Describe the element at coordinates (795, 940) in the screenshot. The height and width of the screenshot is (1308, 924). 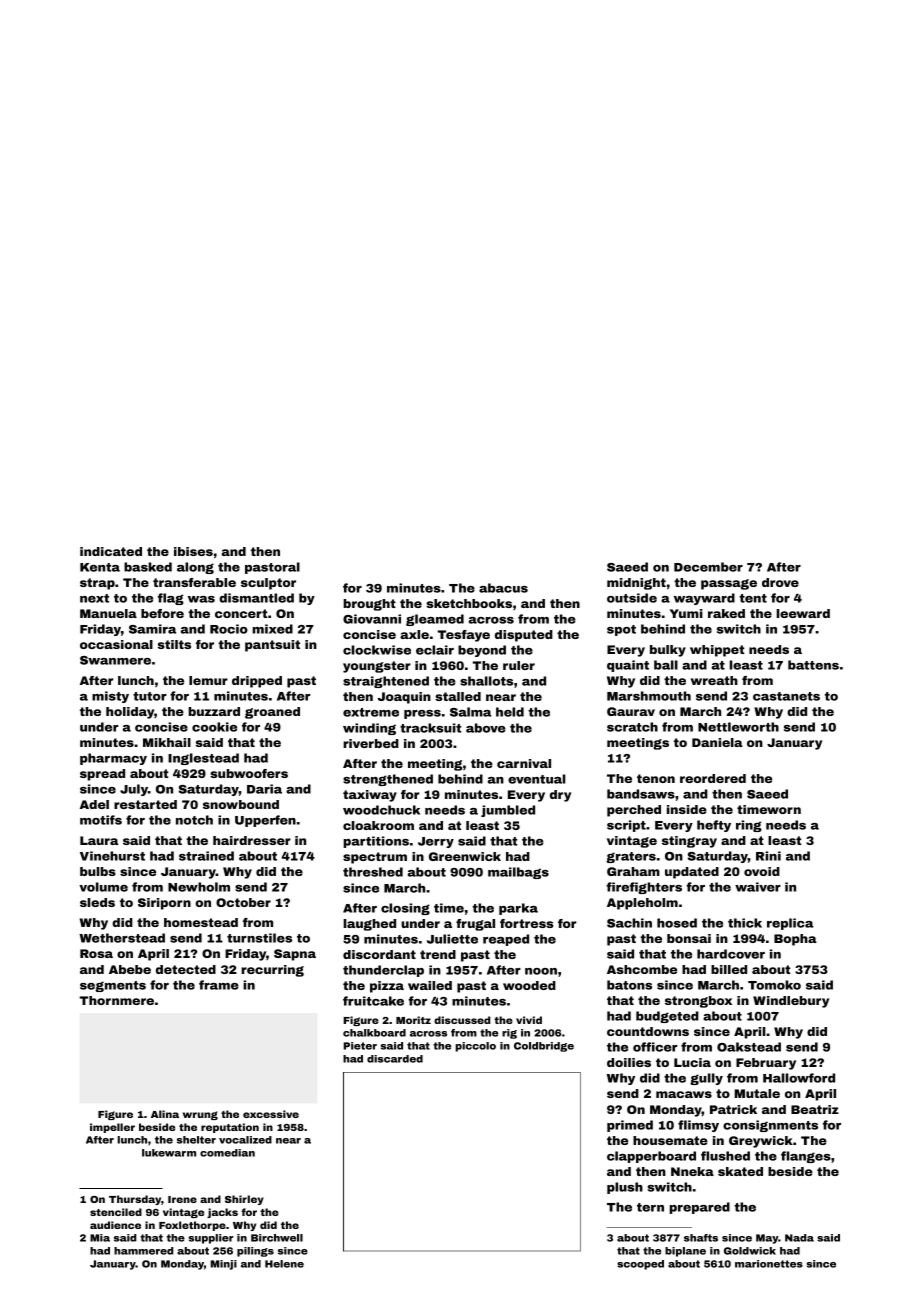
I see `Bopha` at that location.
